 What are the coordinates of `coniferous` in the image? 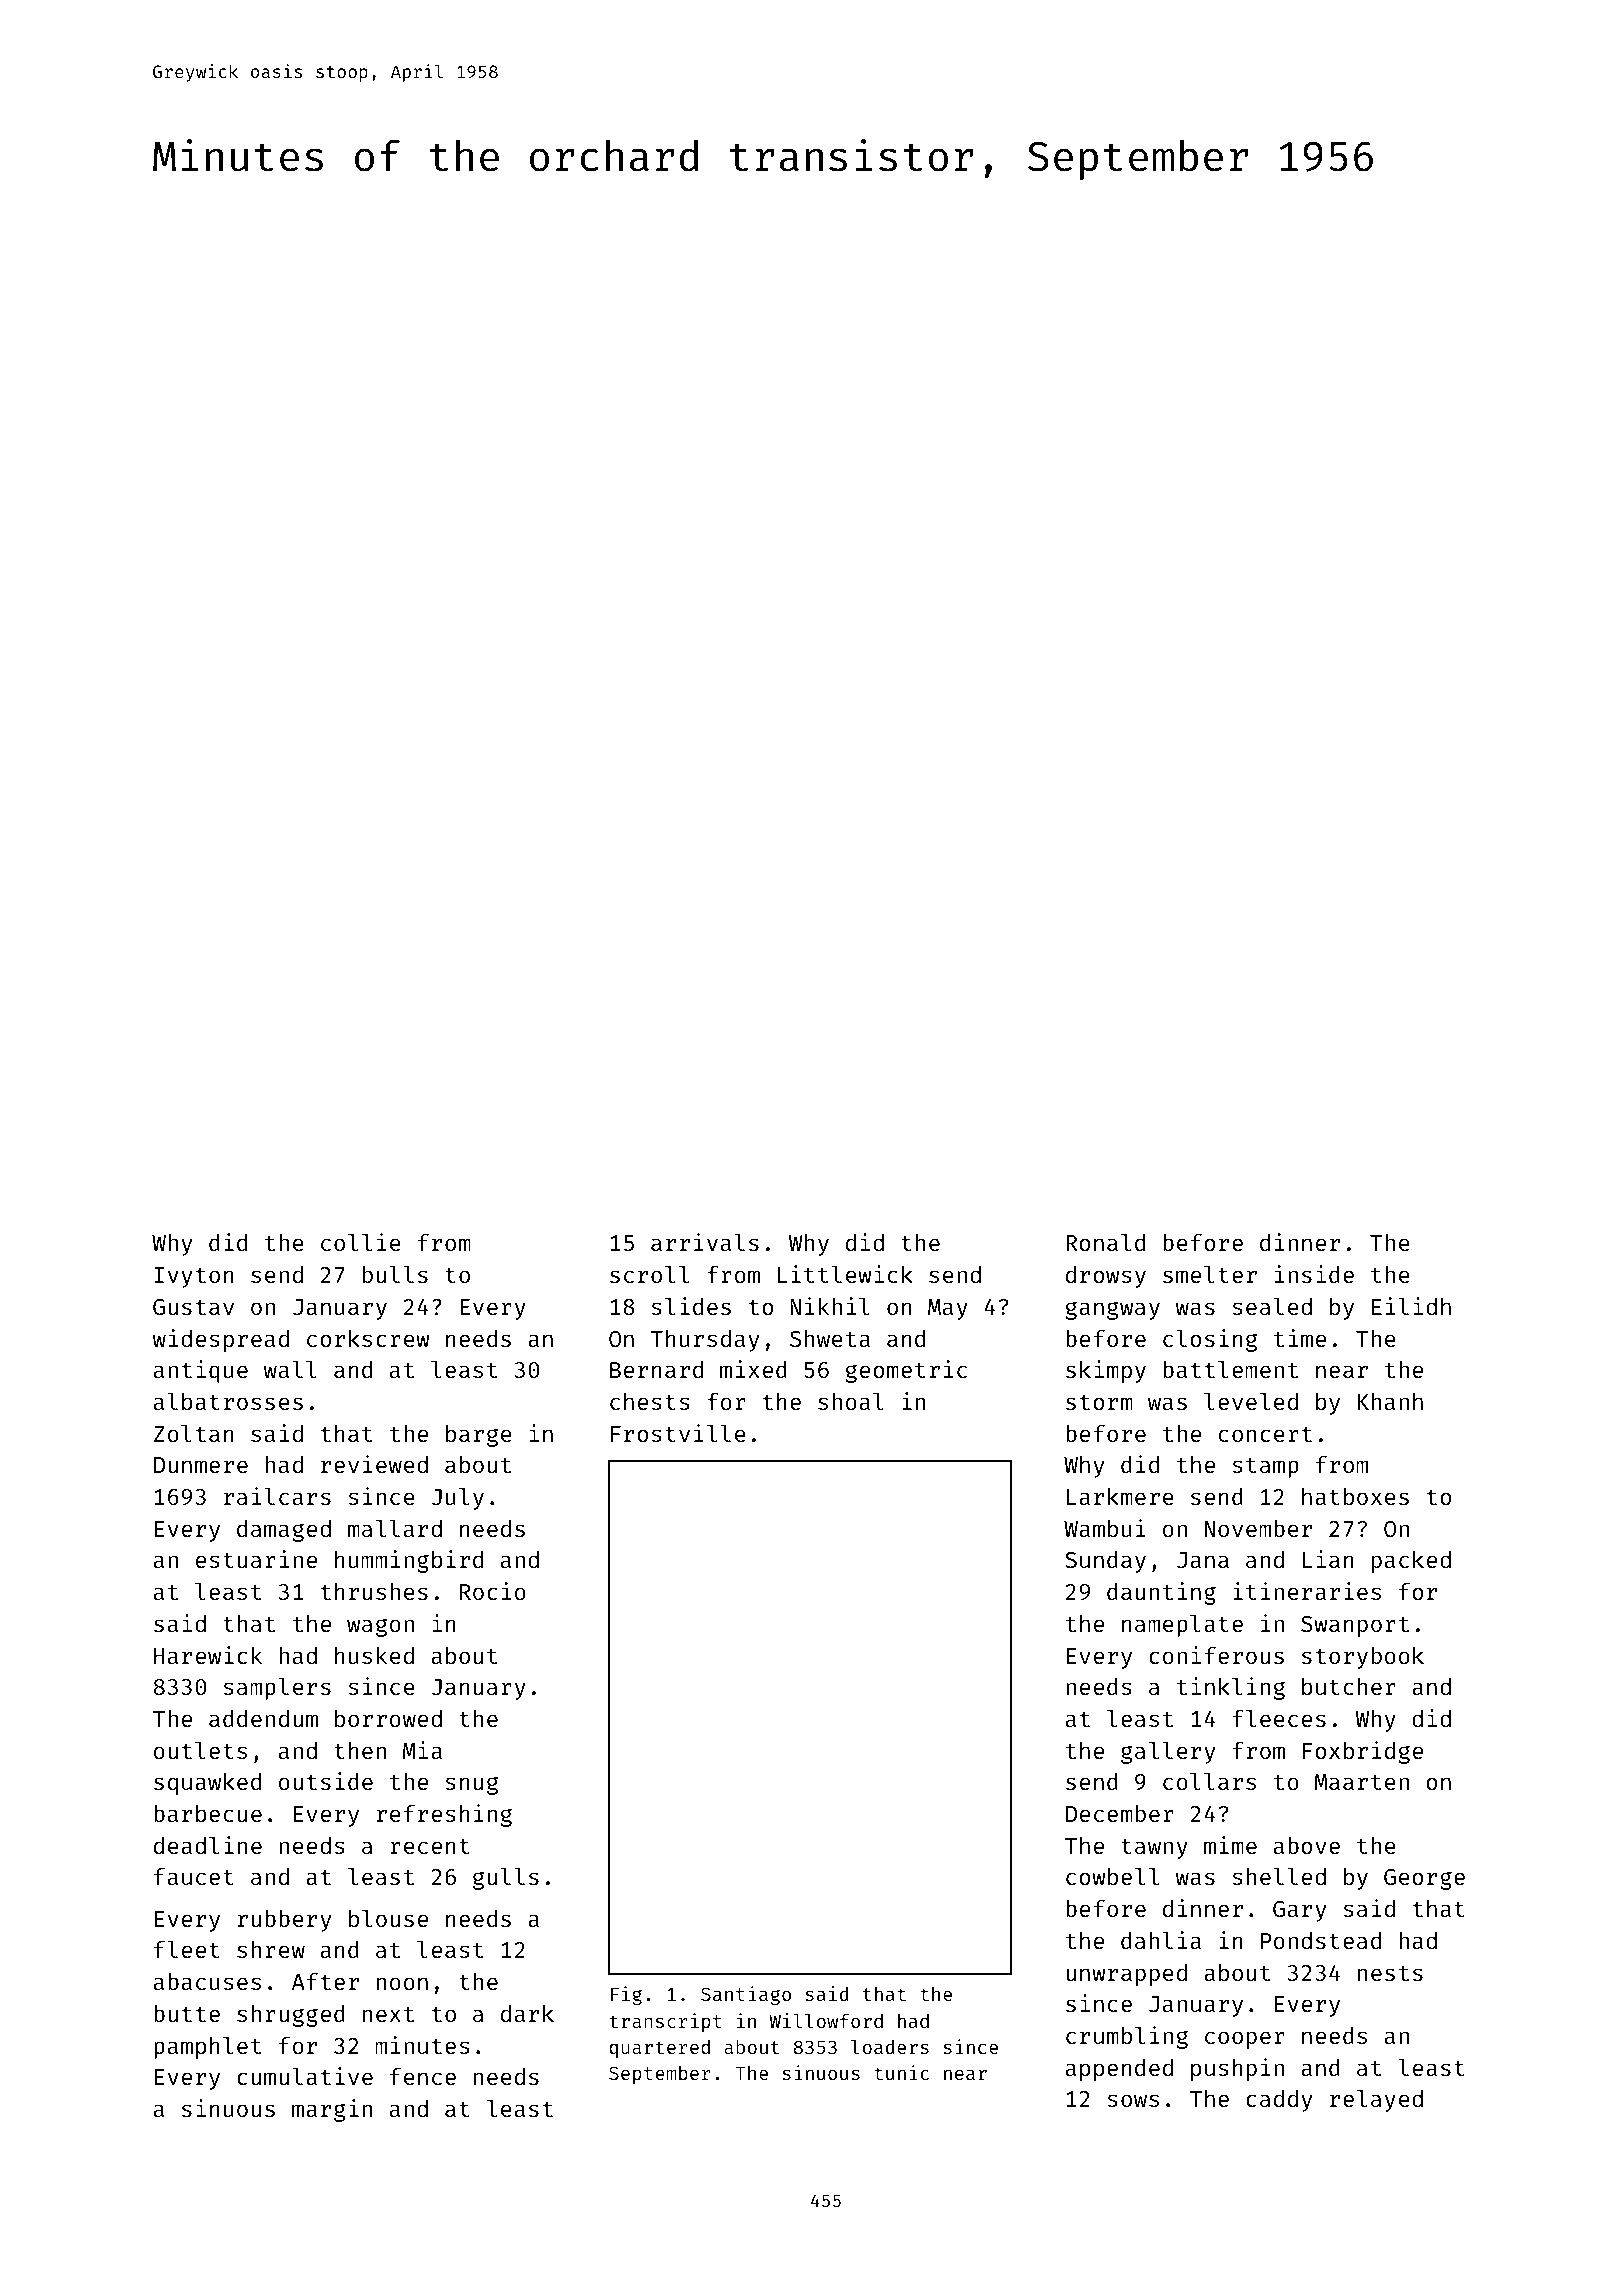 It's located at (1216, 1655).
